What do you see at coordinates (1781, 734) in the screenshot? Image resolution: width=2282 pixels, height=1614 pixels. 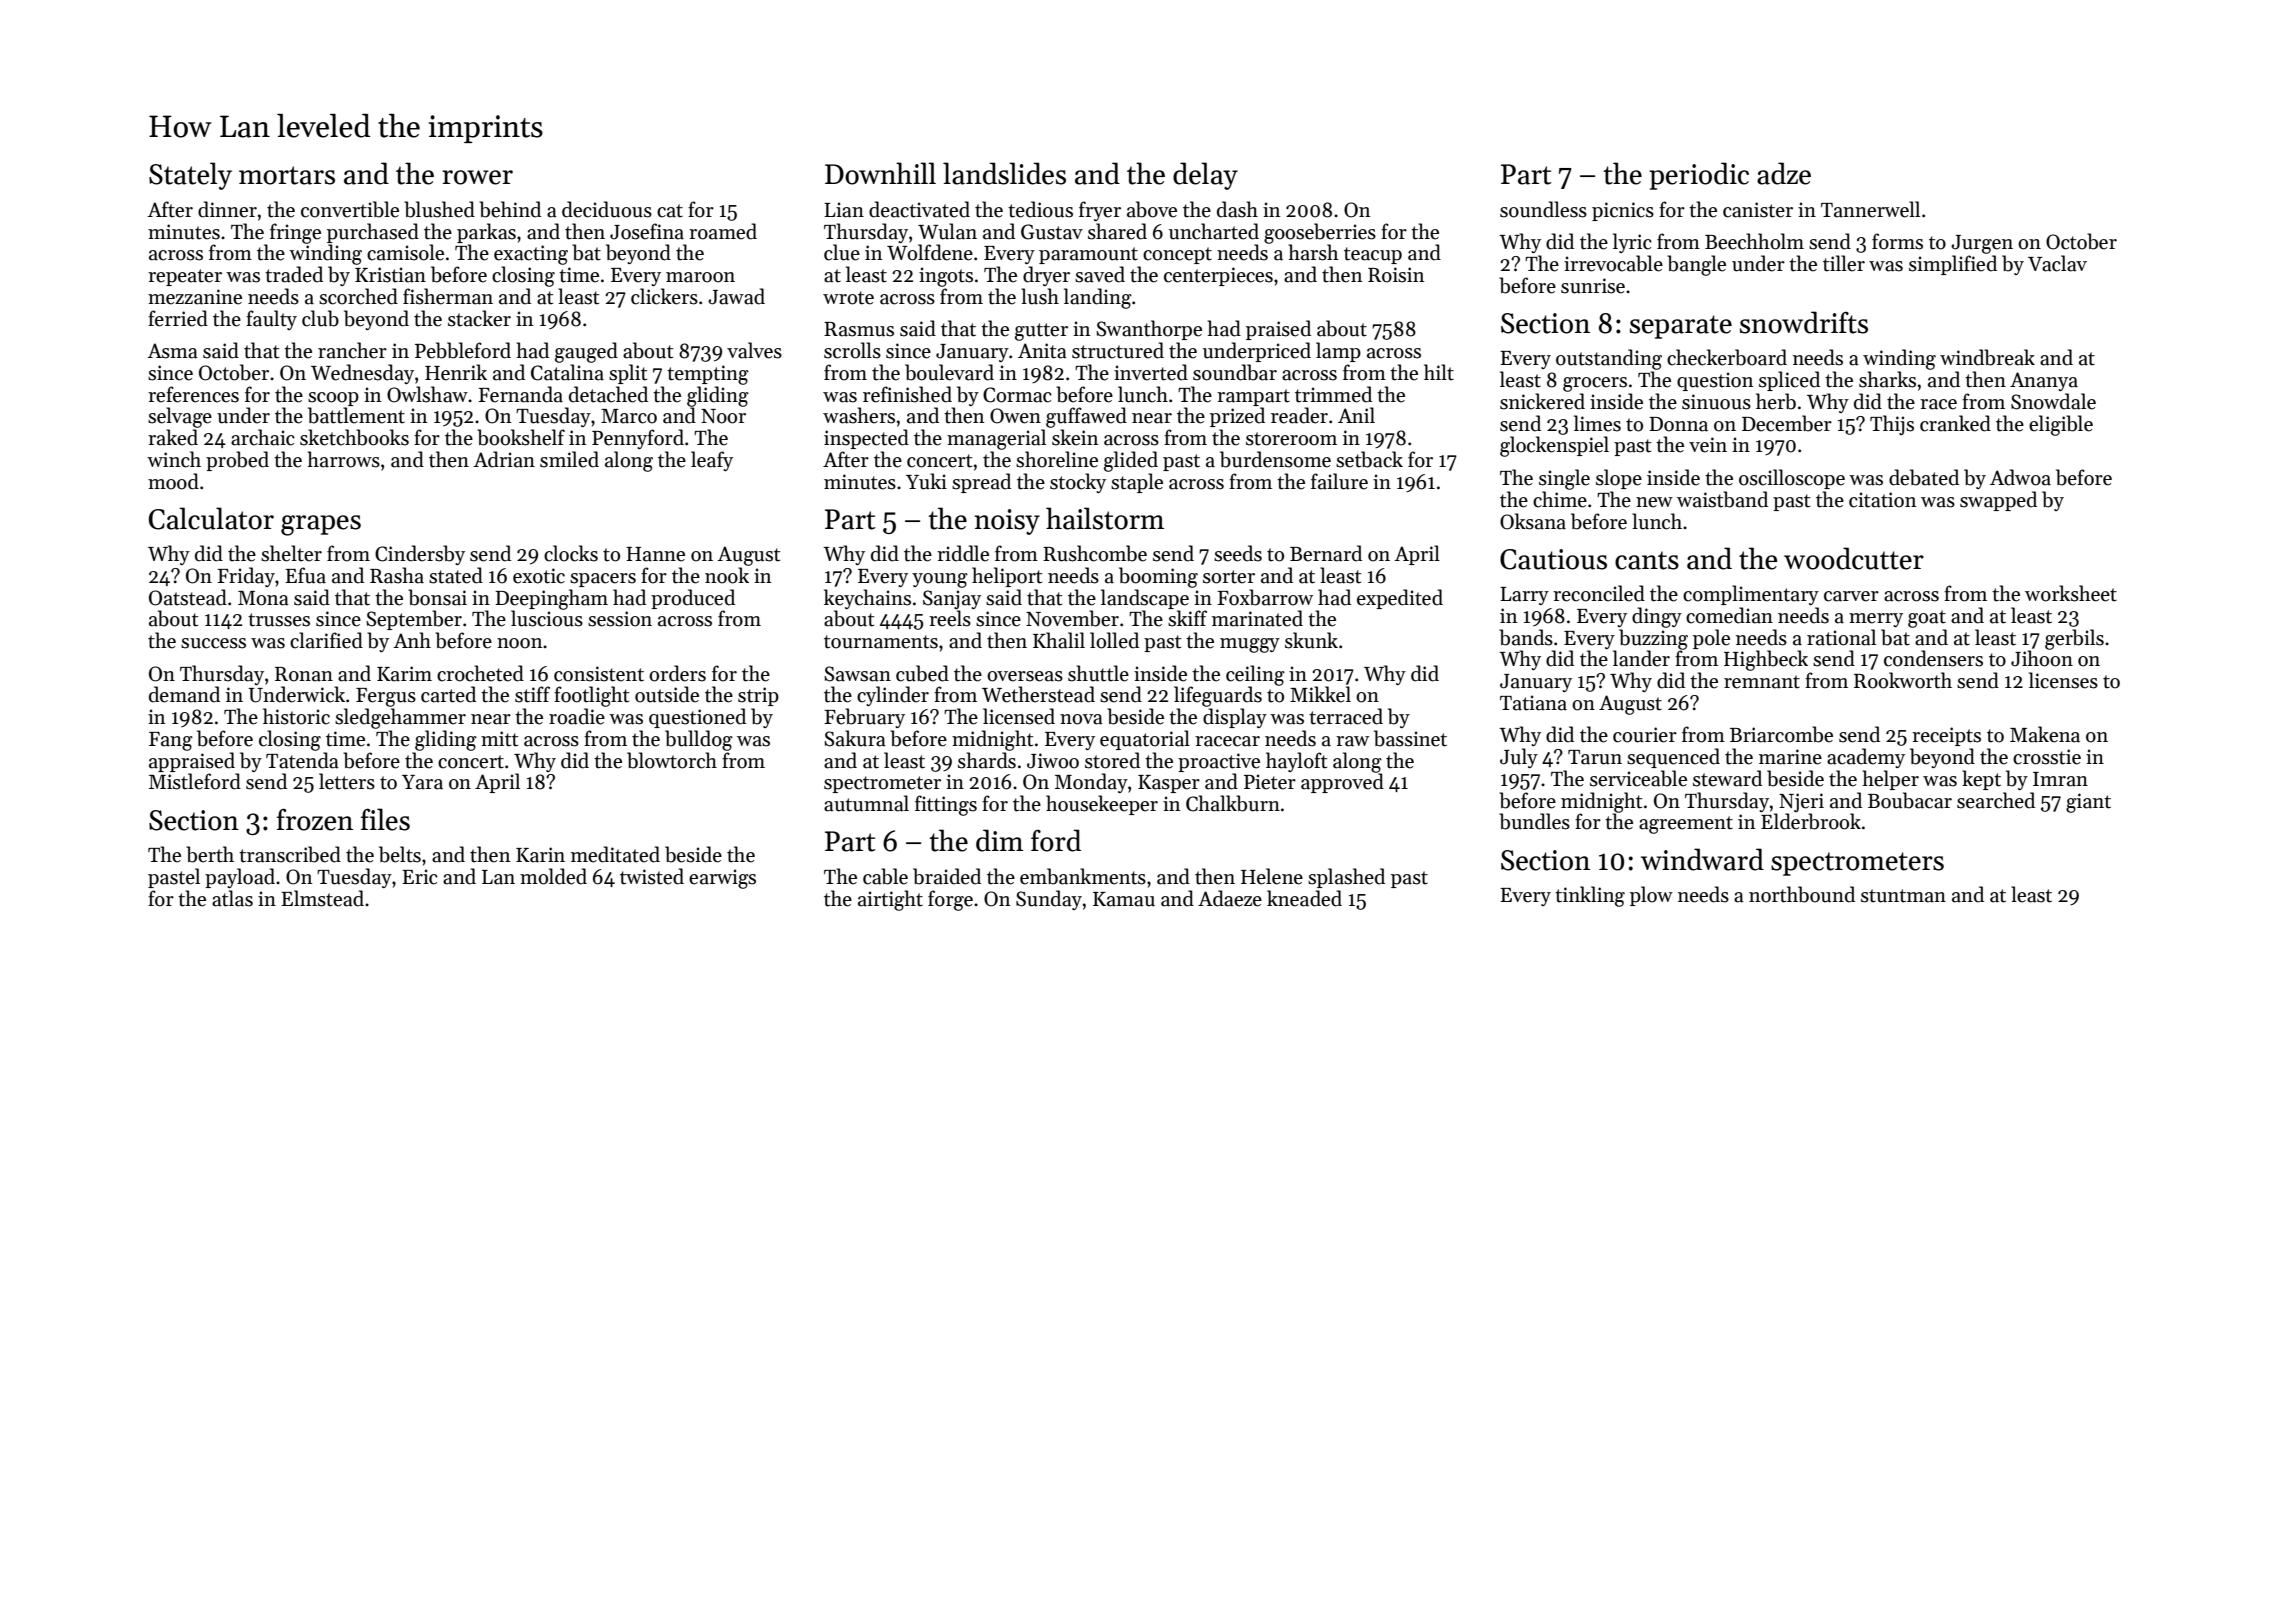 I see `Briarcombe` at bounding box center [1781, 734].
